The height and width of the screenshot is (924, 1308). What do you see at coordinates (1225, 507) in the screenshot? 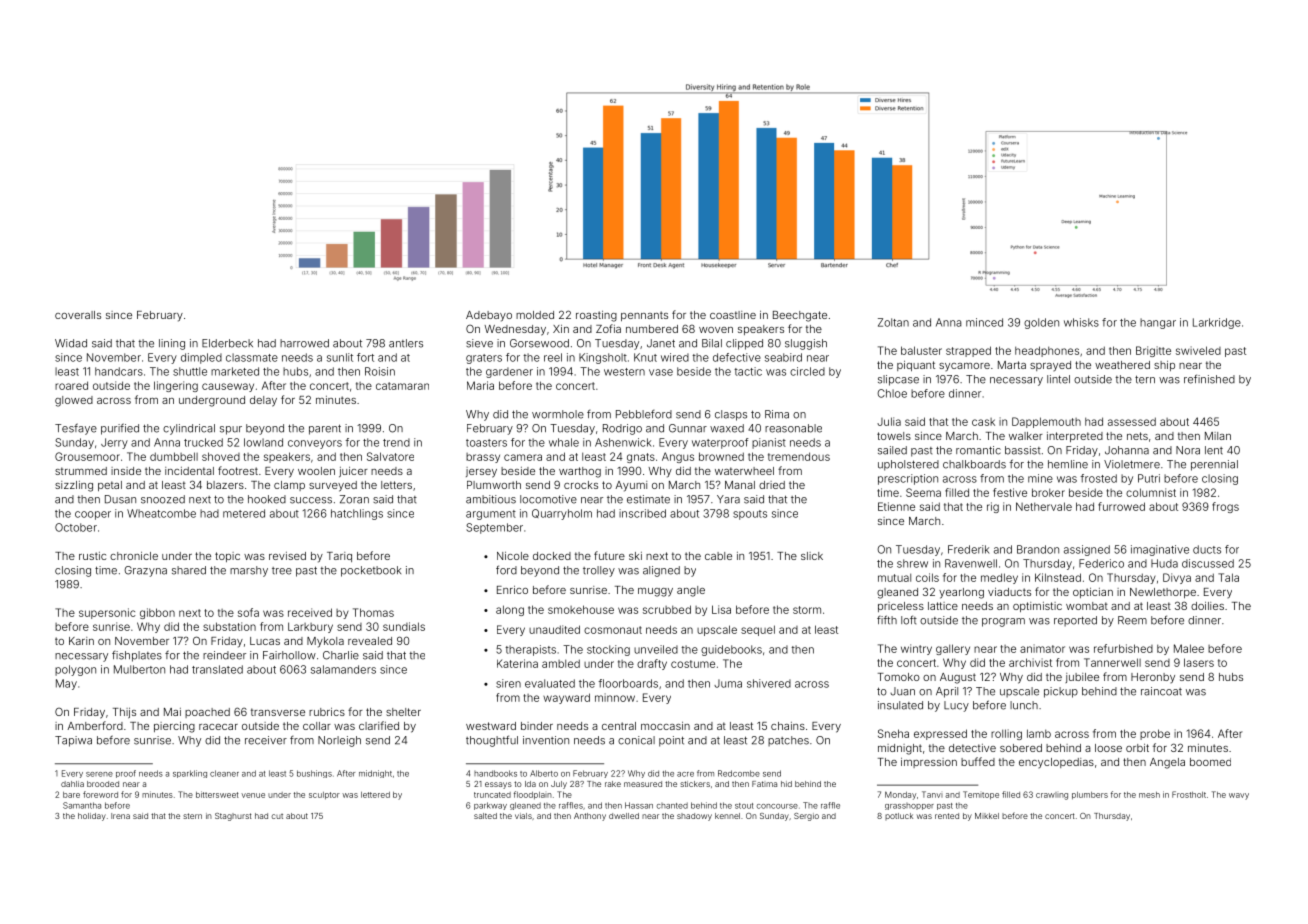
I see `frogs` at bounding box center [1225, 507].
